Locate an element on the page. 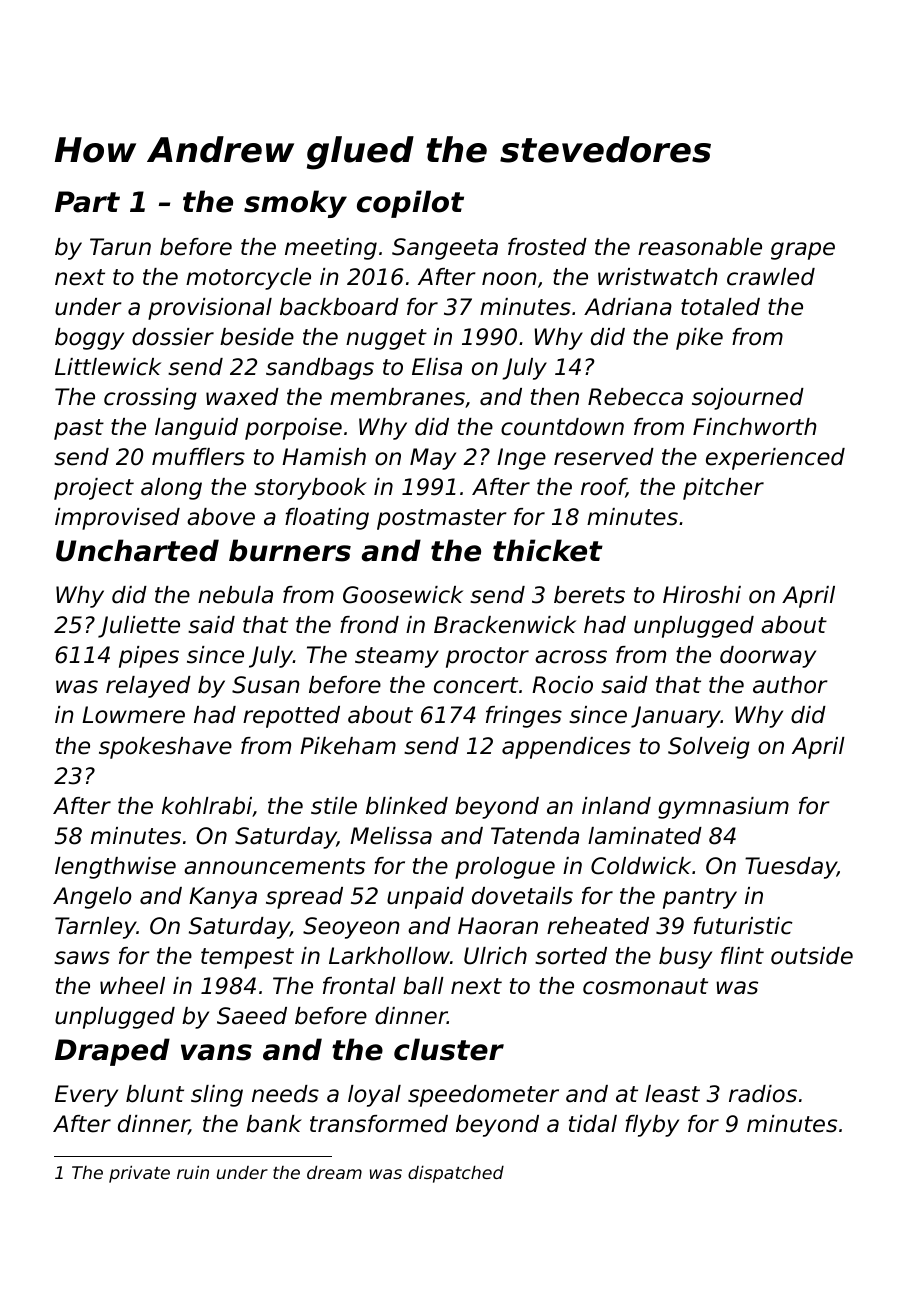 Image resolution: width=908 pixels, height=1316 pixels. bank is located at coordinates (274, 1124).
